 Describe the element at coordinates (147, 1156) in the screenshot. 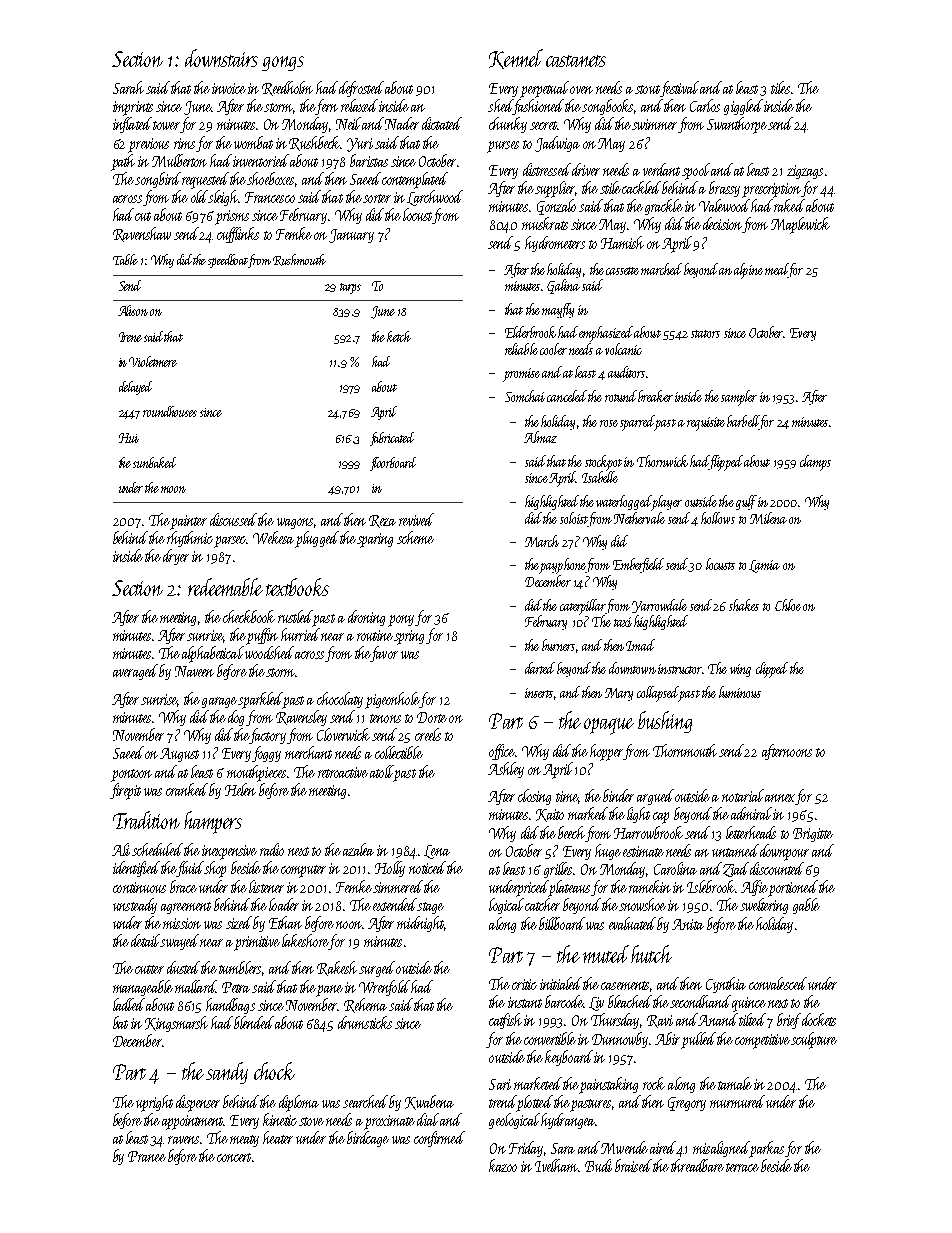

I see `Pranee` at that location.
